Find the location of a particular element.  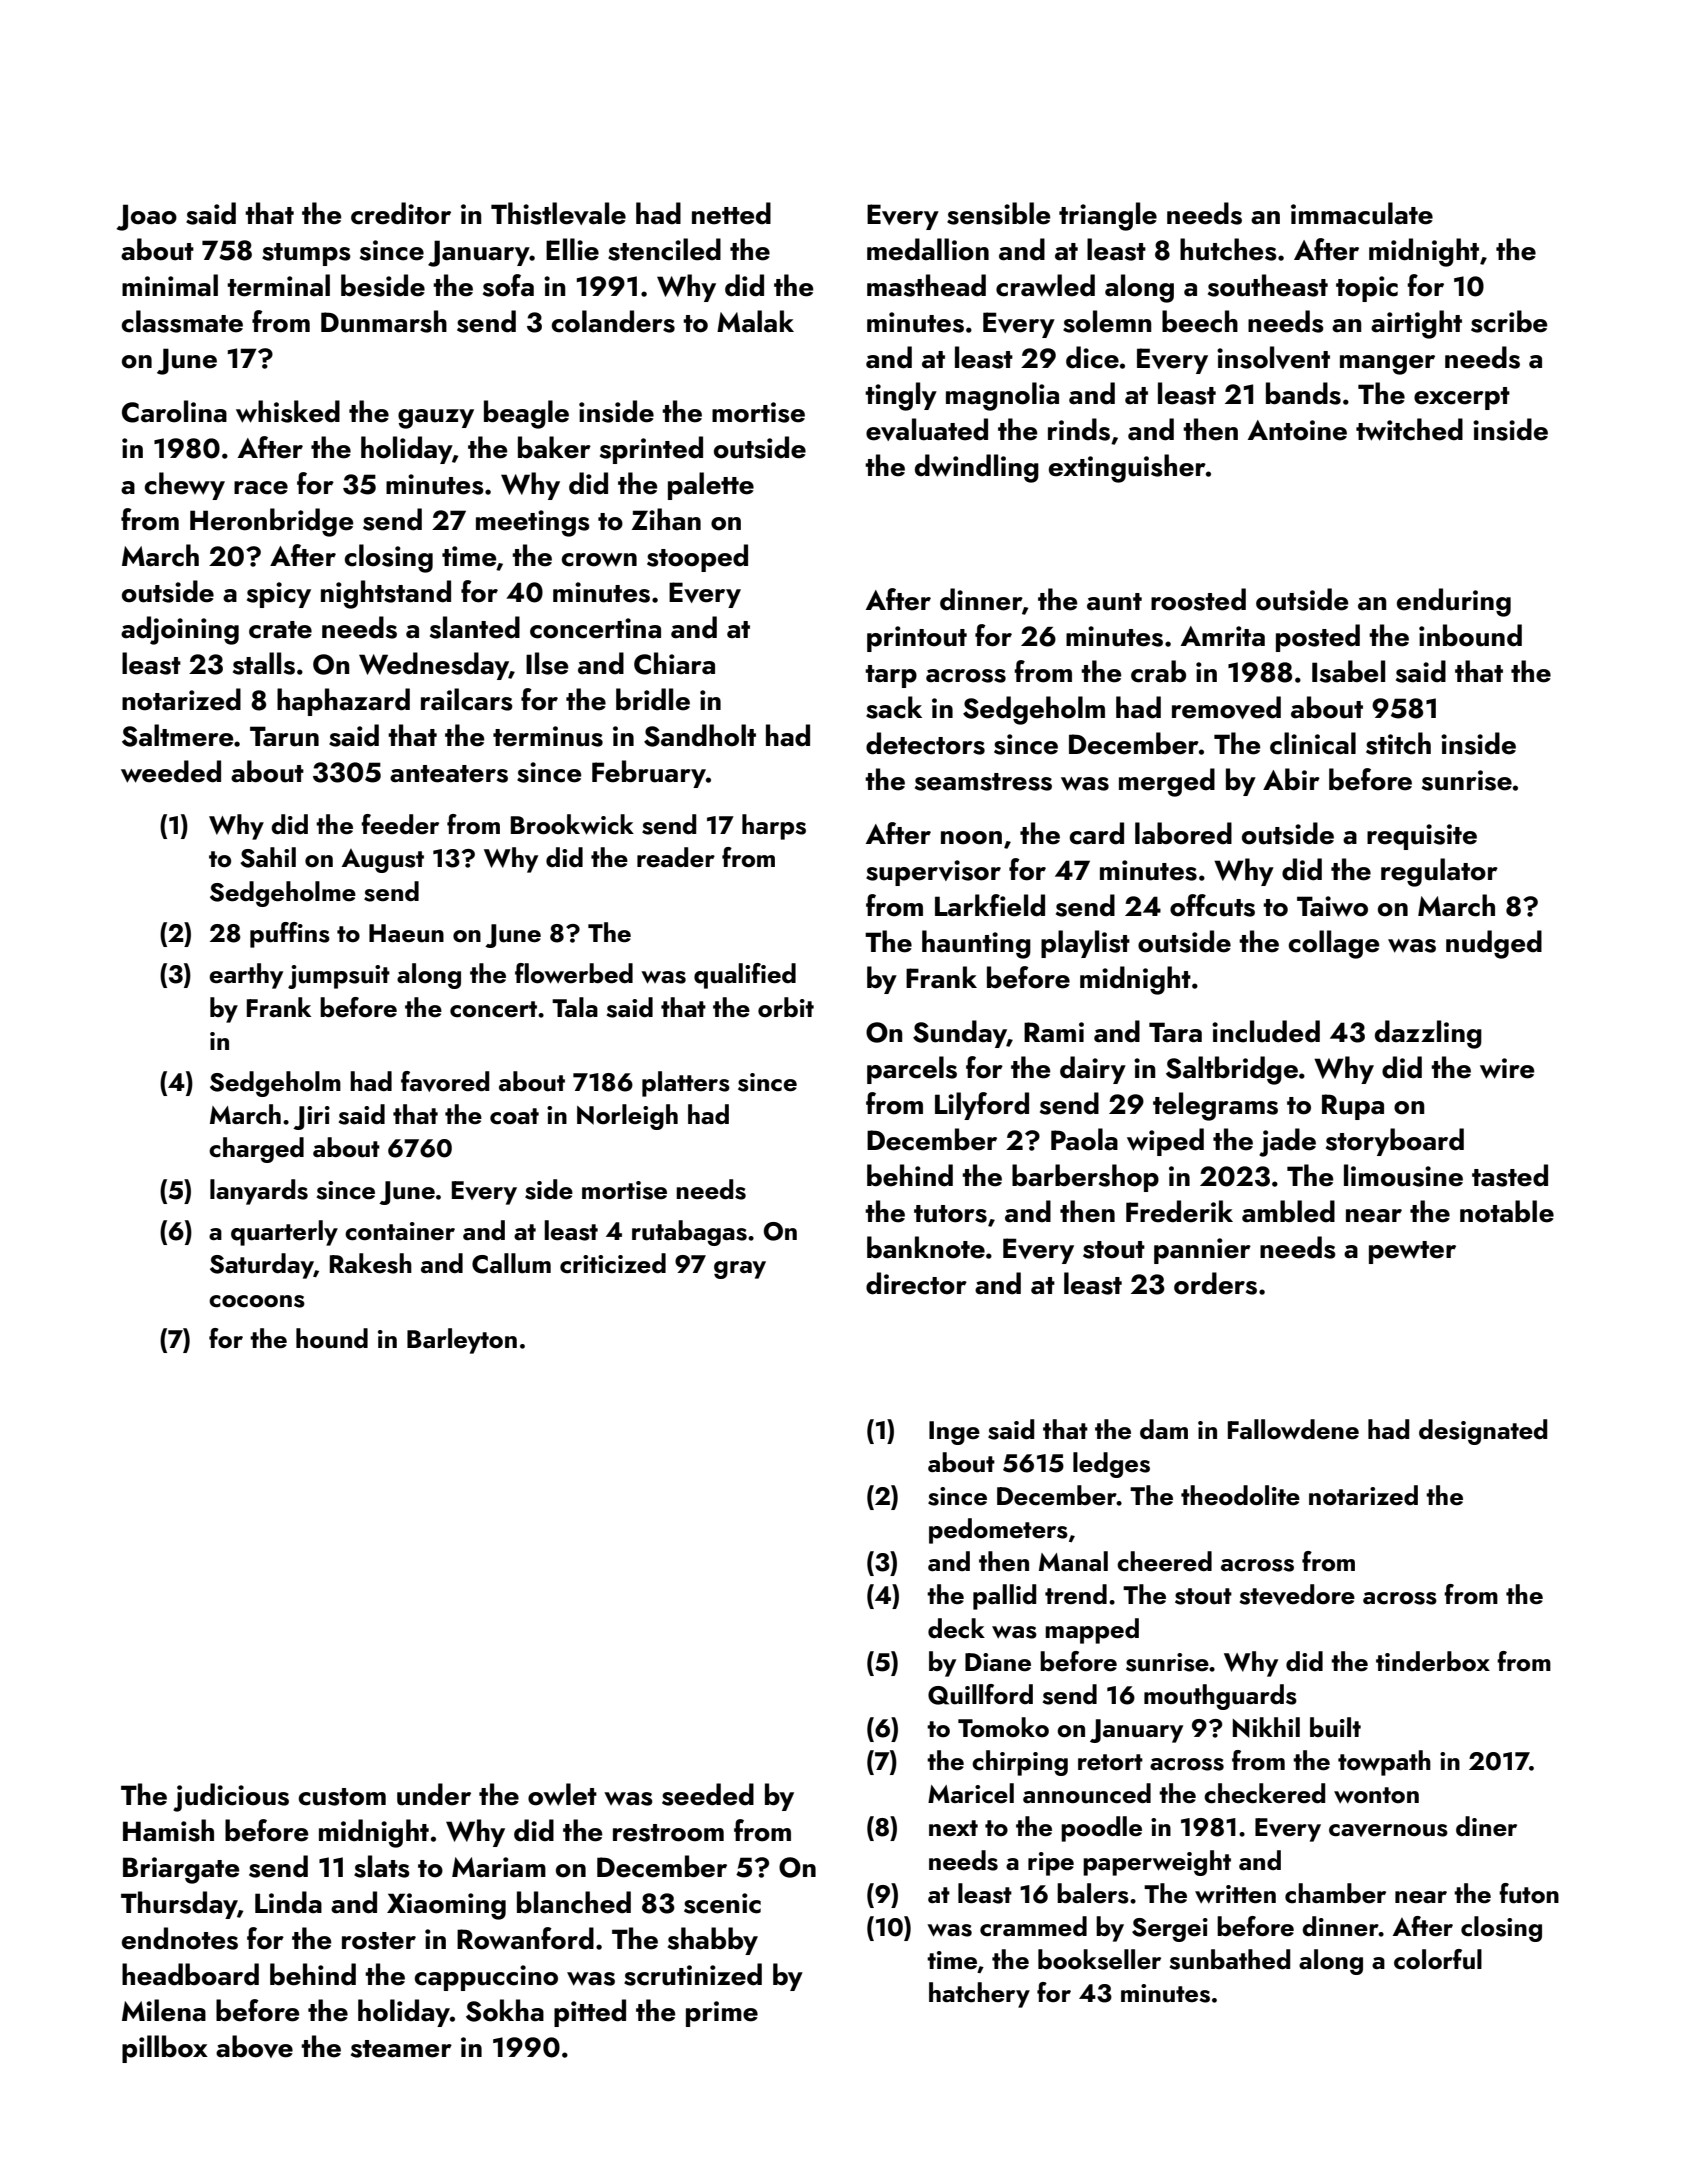

steamer is located at coordinates (401, 2049).
